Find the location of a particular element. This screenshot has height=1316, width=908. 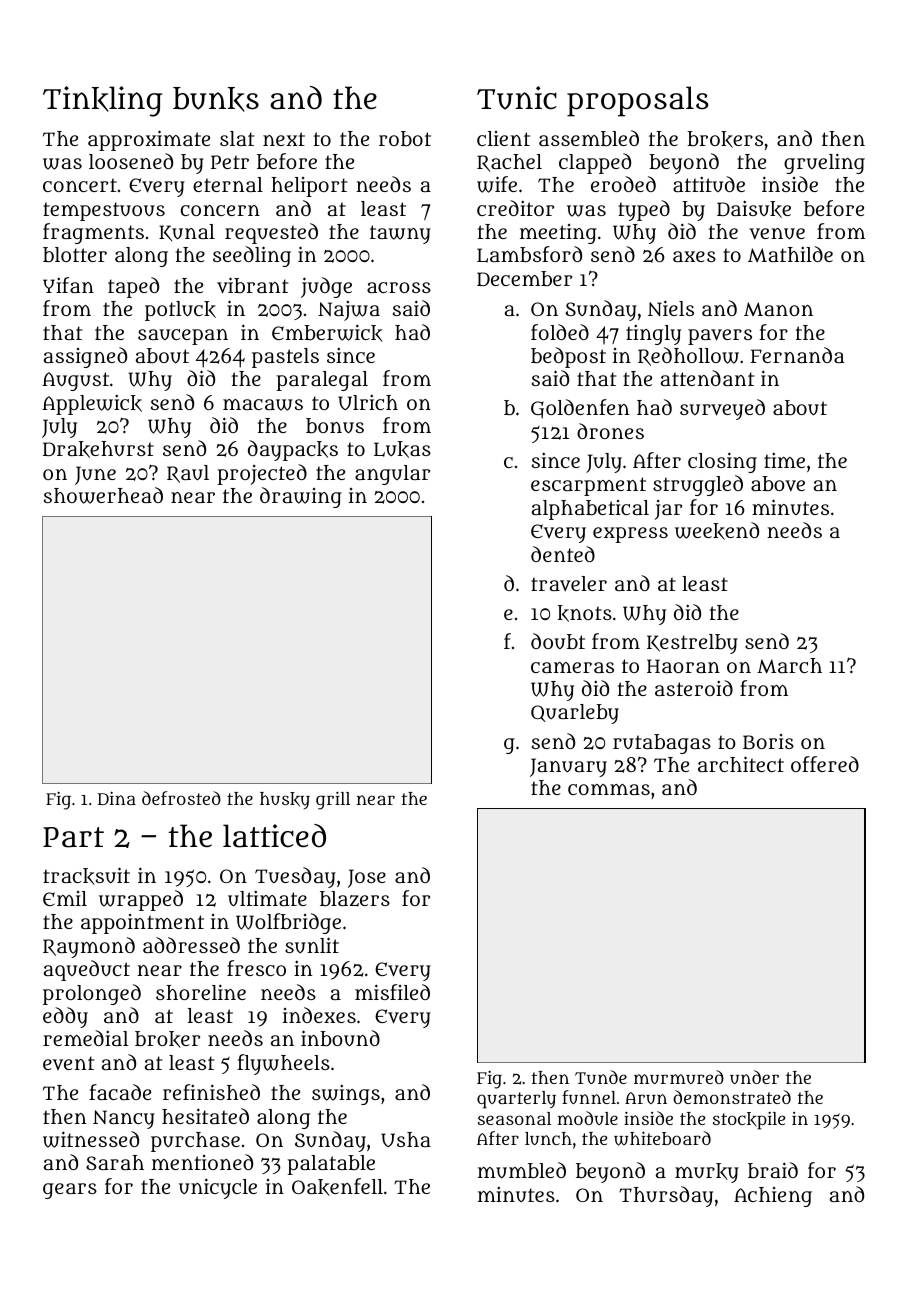

Usha is located at coordinates (406, 1139).
